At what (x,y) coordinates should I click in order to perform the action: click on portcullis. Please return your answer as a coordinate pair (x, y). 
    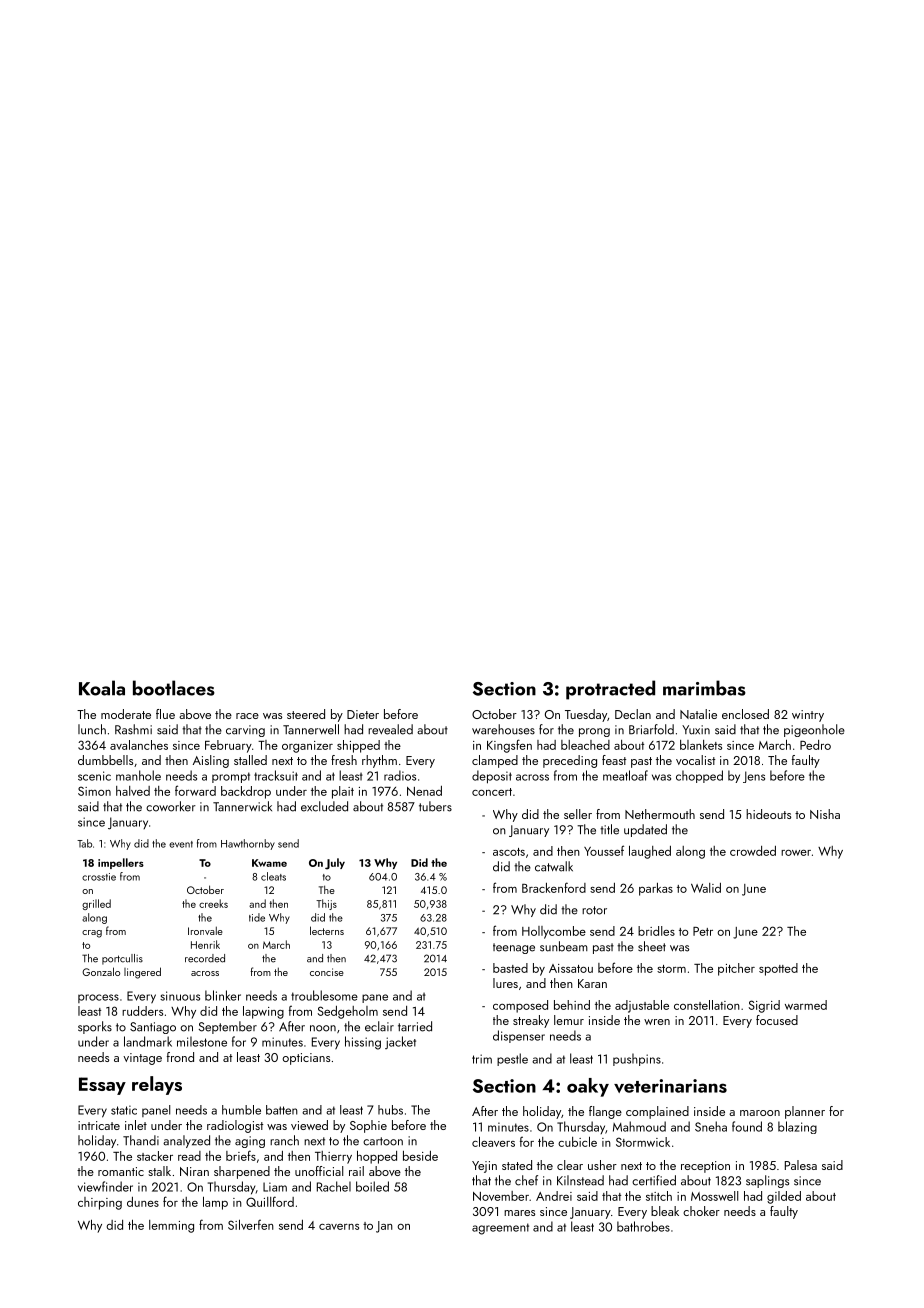
    Looking at the image, I should click on (122, 959).
